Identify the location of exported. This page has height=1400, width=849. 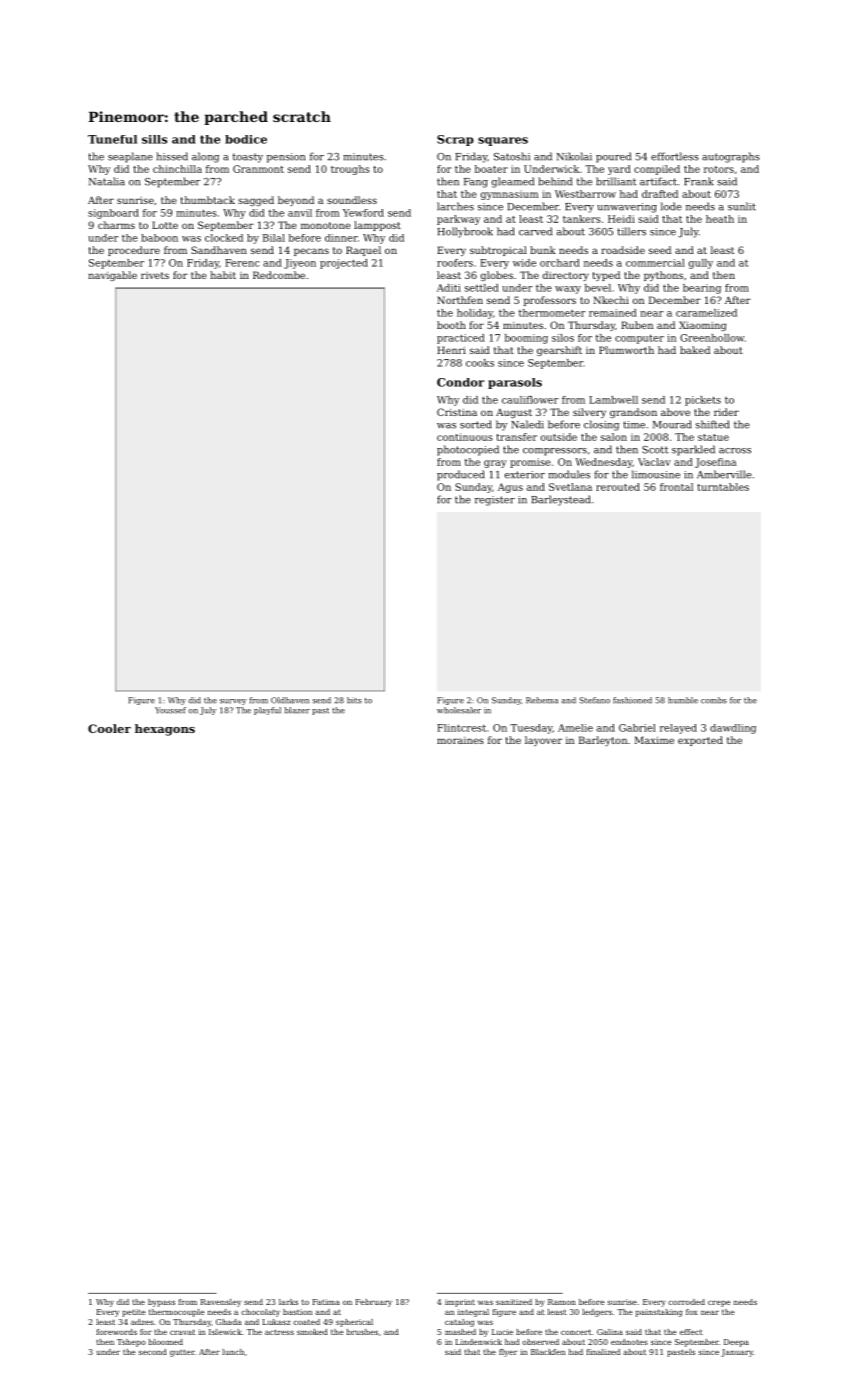
(700, 741).
